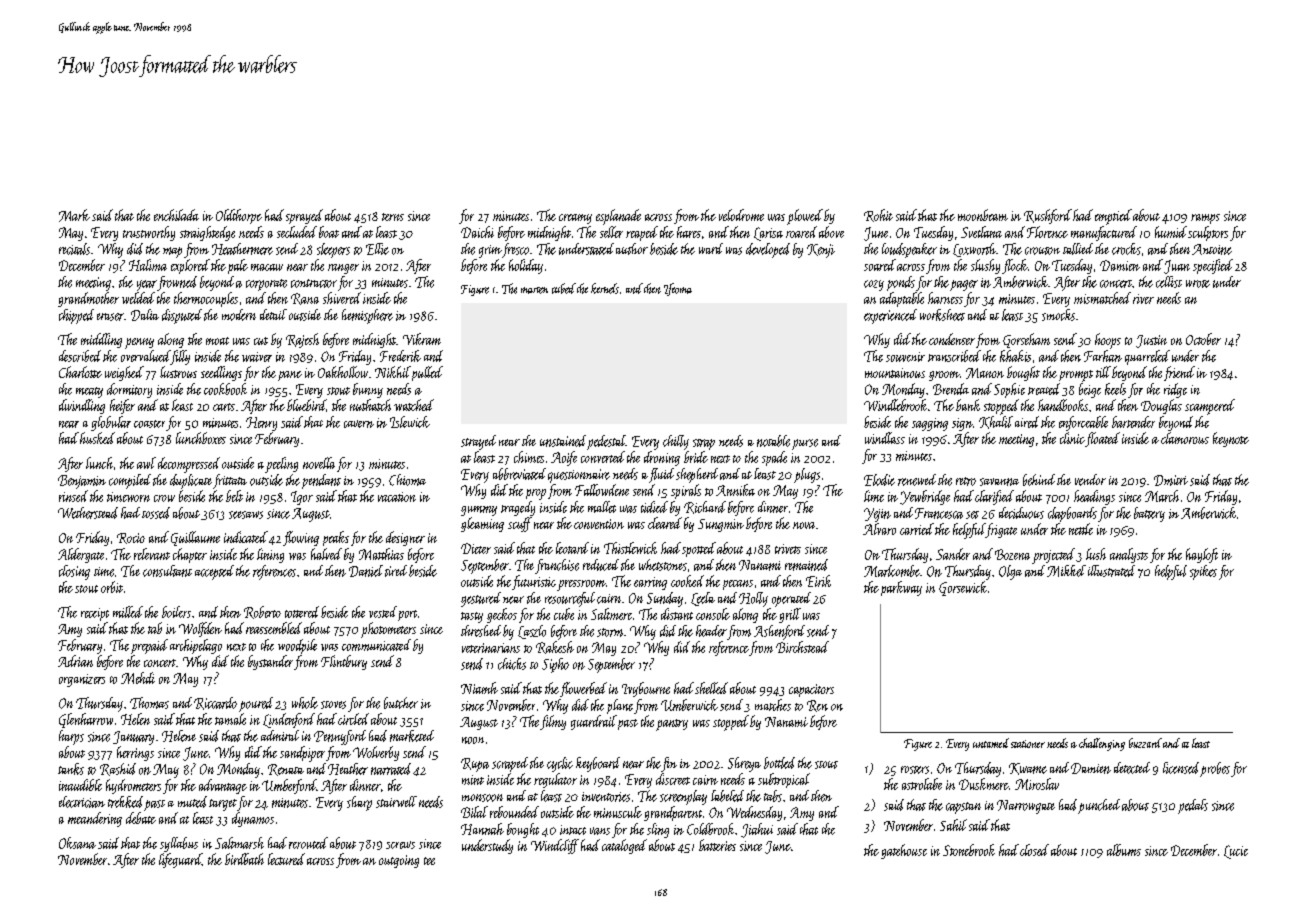 The width and height of the screenshot is (1308, 924). Describe the element at coordinates (1208, 233) in the screenshot. I see `sculptors` at that location.
